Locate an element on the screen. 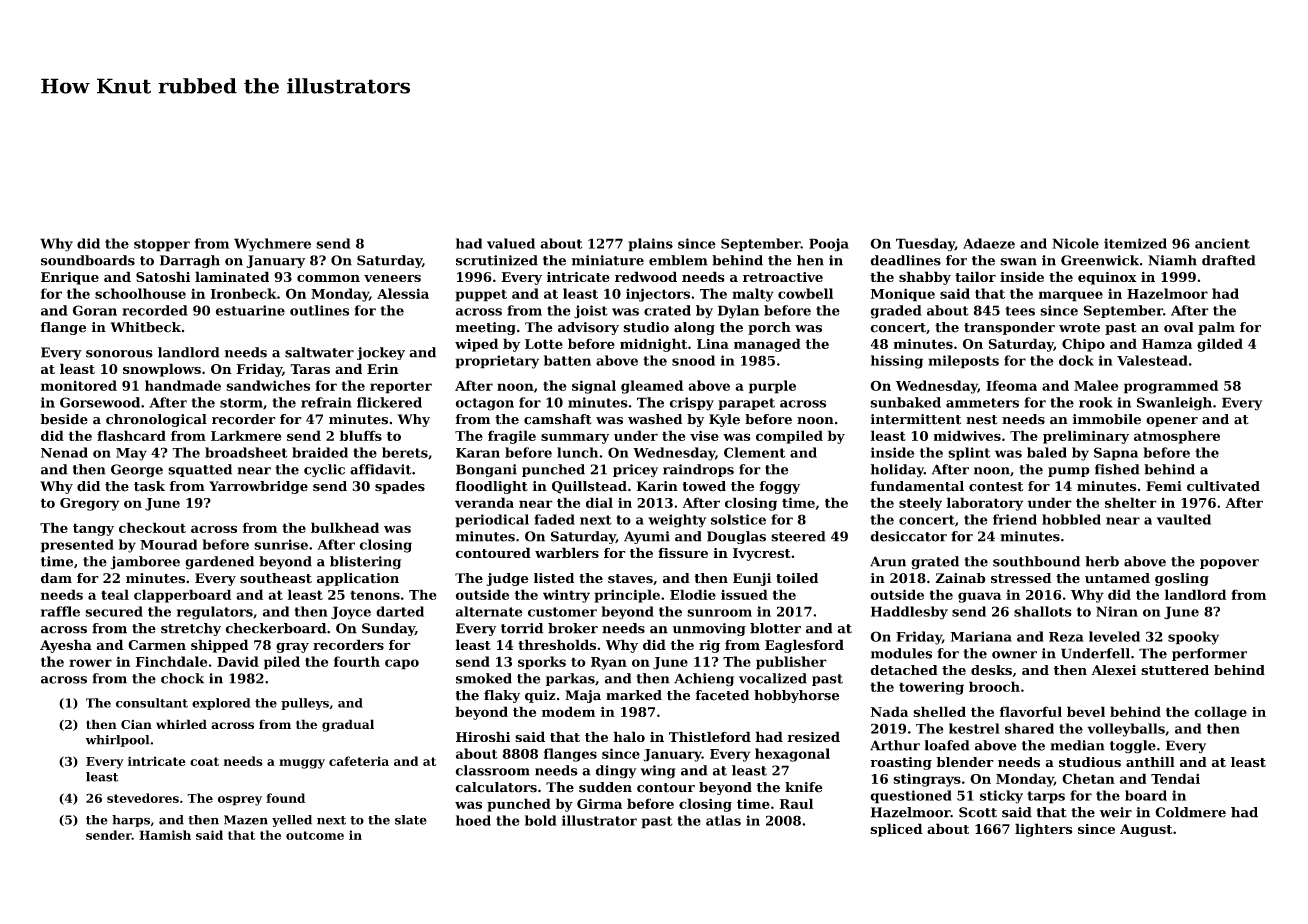 The width and height of the screenshot is (1308, 924). sunrise is located at coordinates (281, 544).
